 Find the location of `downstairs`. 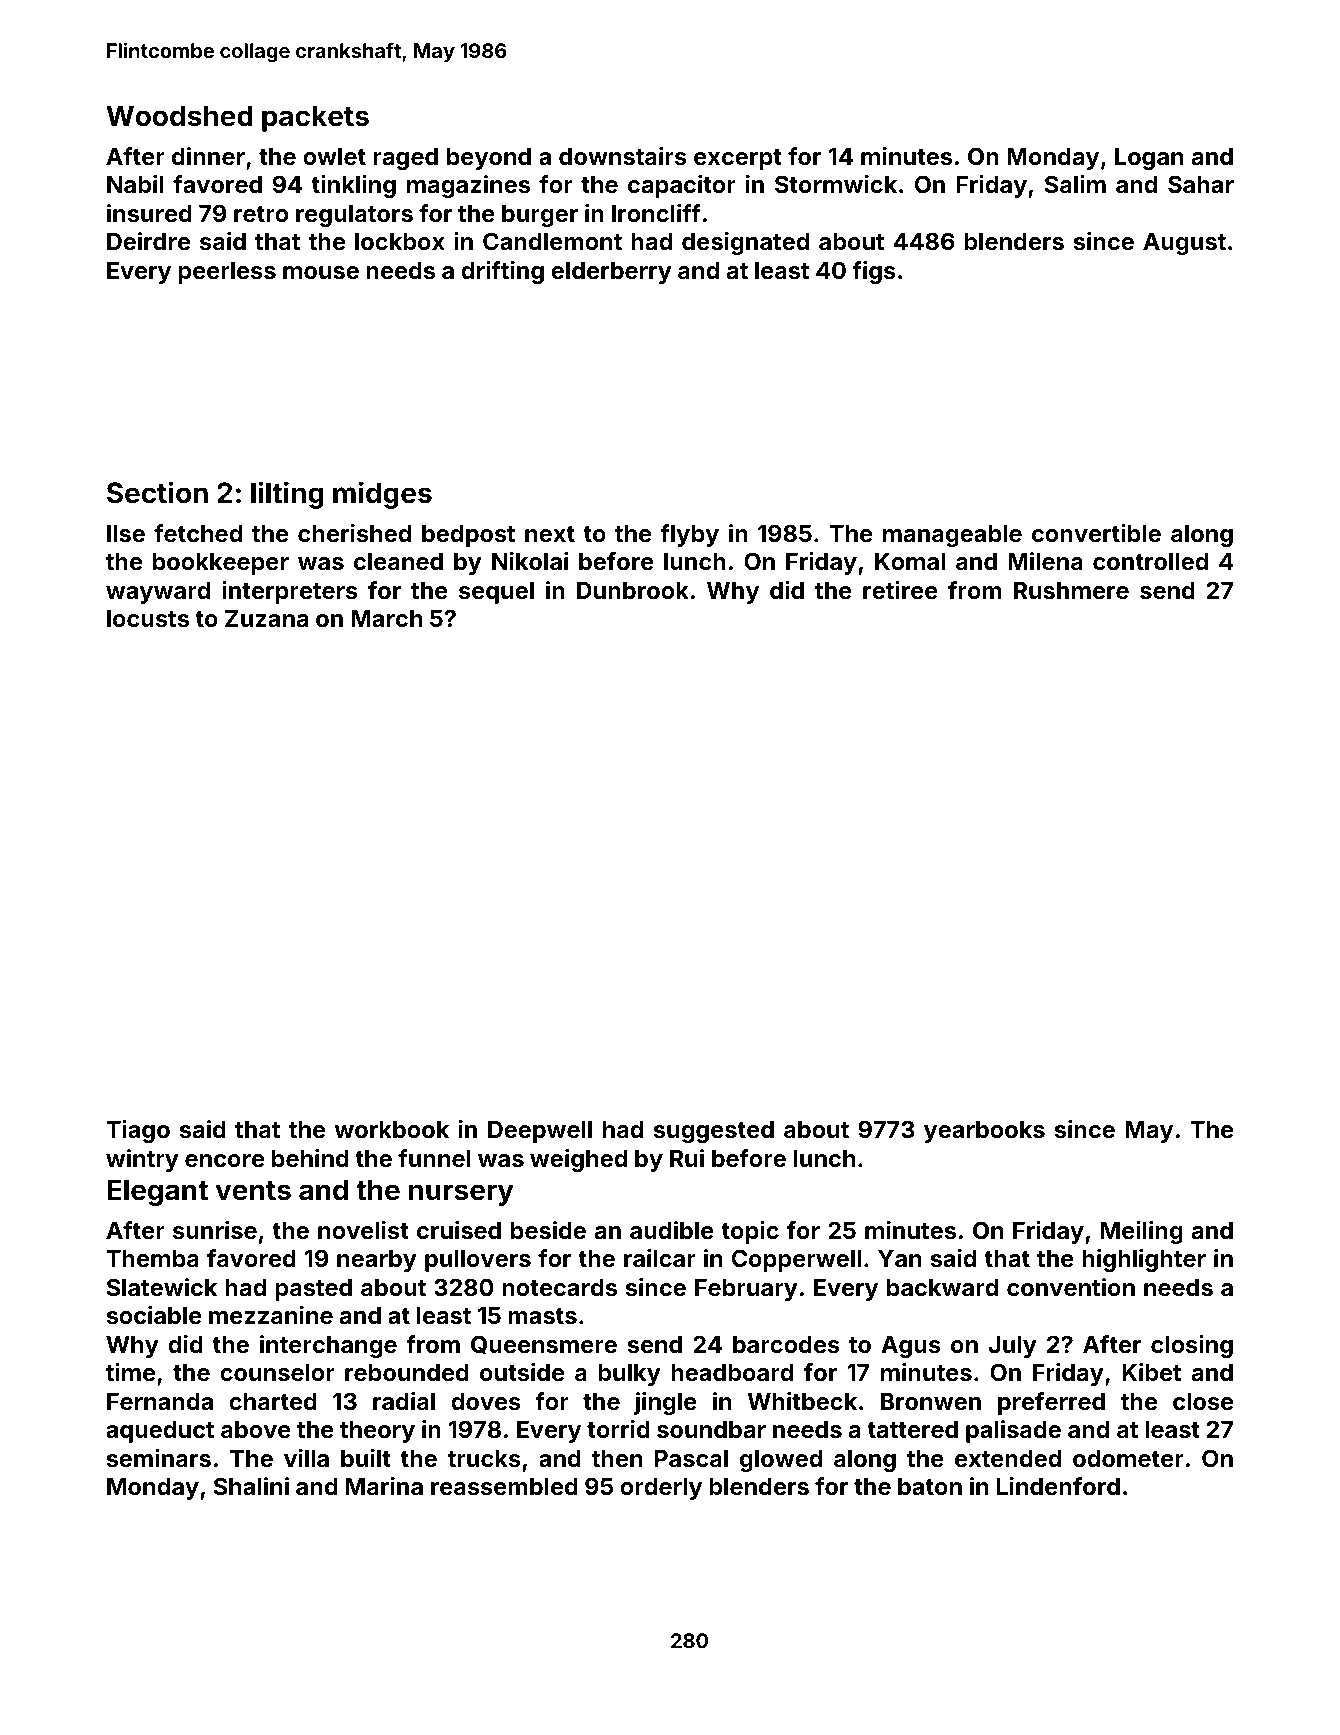

downstairs is located at coordinates (623, 156).
